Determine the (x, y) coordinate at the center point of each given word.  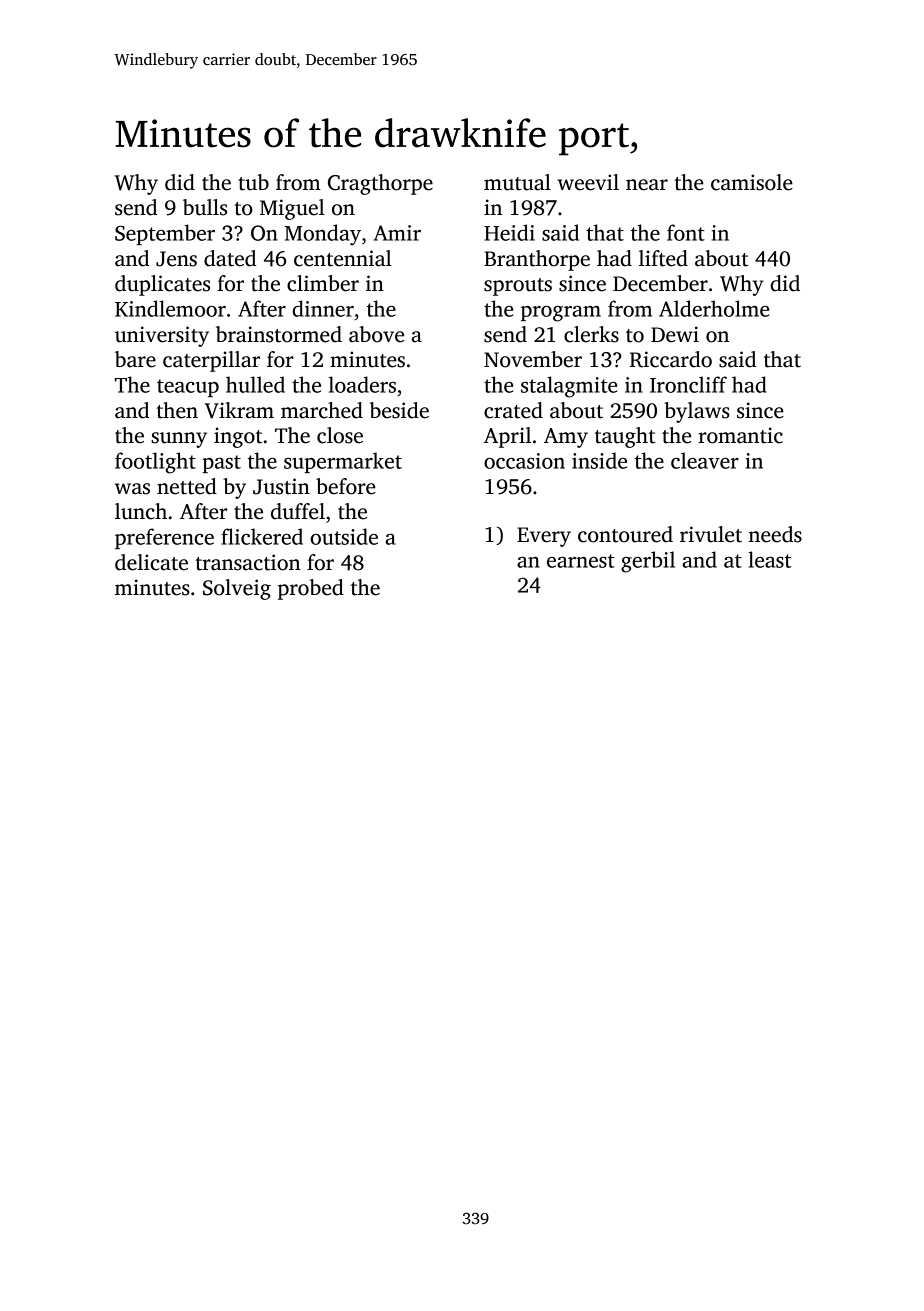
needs (775, 534)
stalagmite (569, 387)
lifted (663, 258)
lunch (141, 511)
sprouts (518, 287)
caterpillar (211, 361)
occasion (524, 461)
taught (625, 437)
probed (311, 589)
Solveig (237, 589)
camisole (752, 182)
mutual (517, 182)
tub (253, 182)
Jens (176, 259)
